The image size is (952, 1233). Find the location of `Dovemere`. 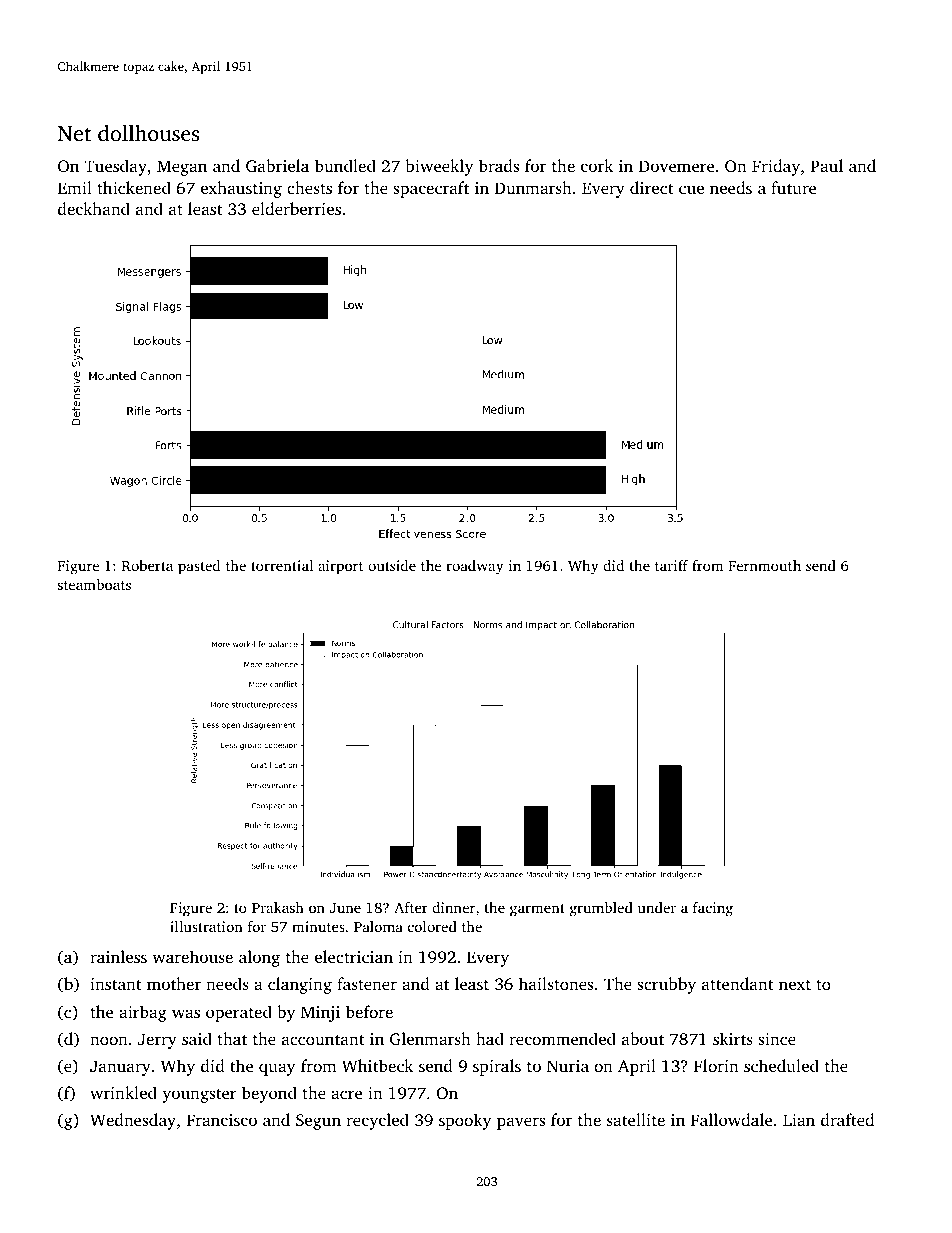

Dovemere is located at coordinates (676, 166).
